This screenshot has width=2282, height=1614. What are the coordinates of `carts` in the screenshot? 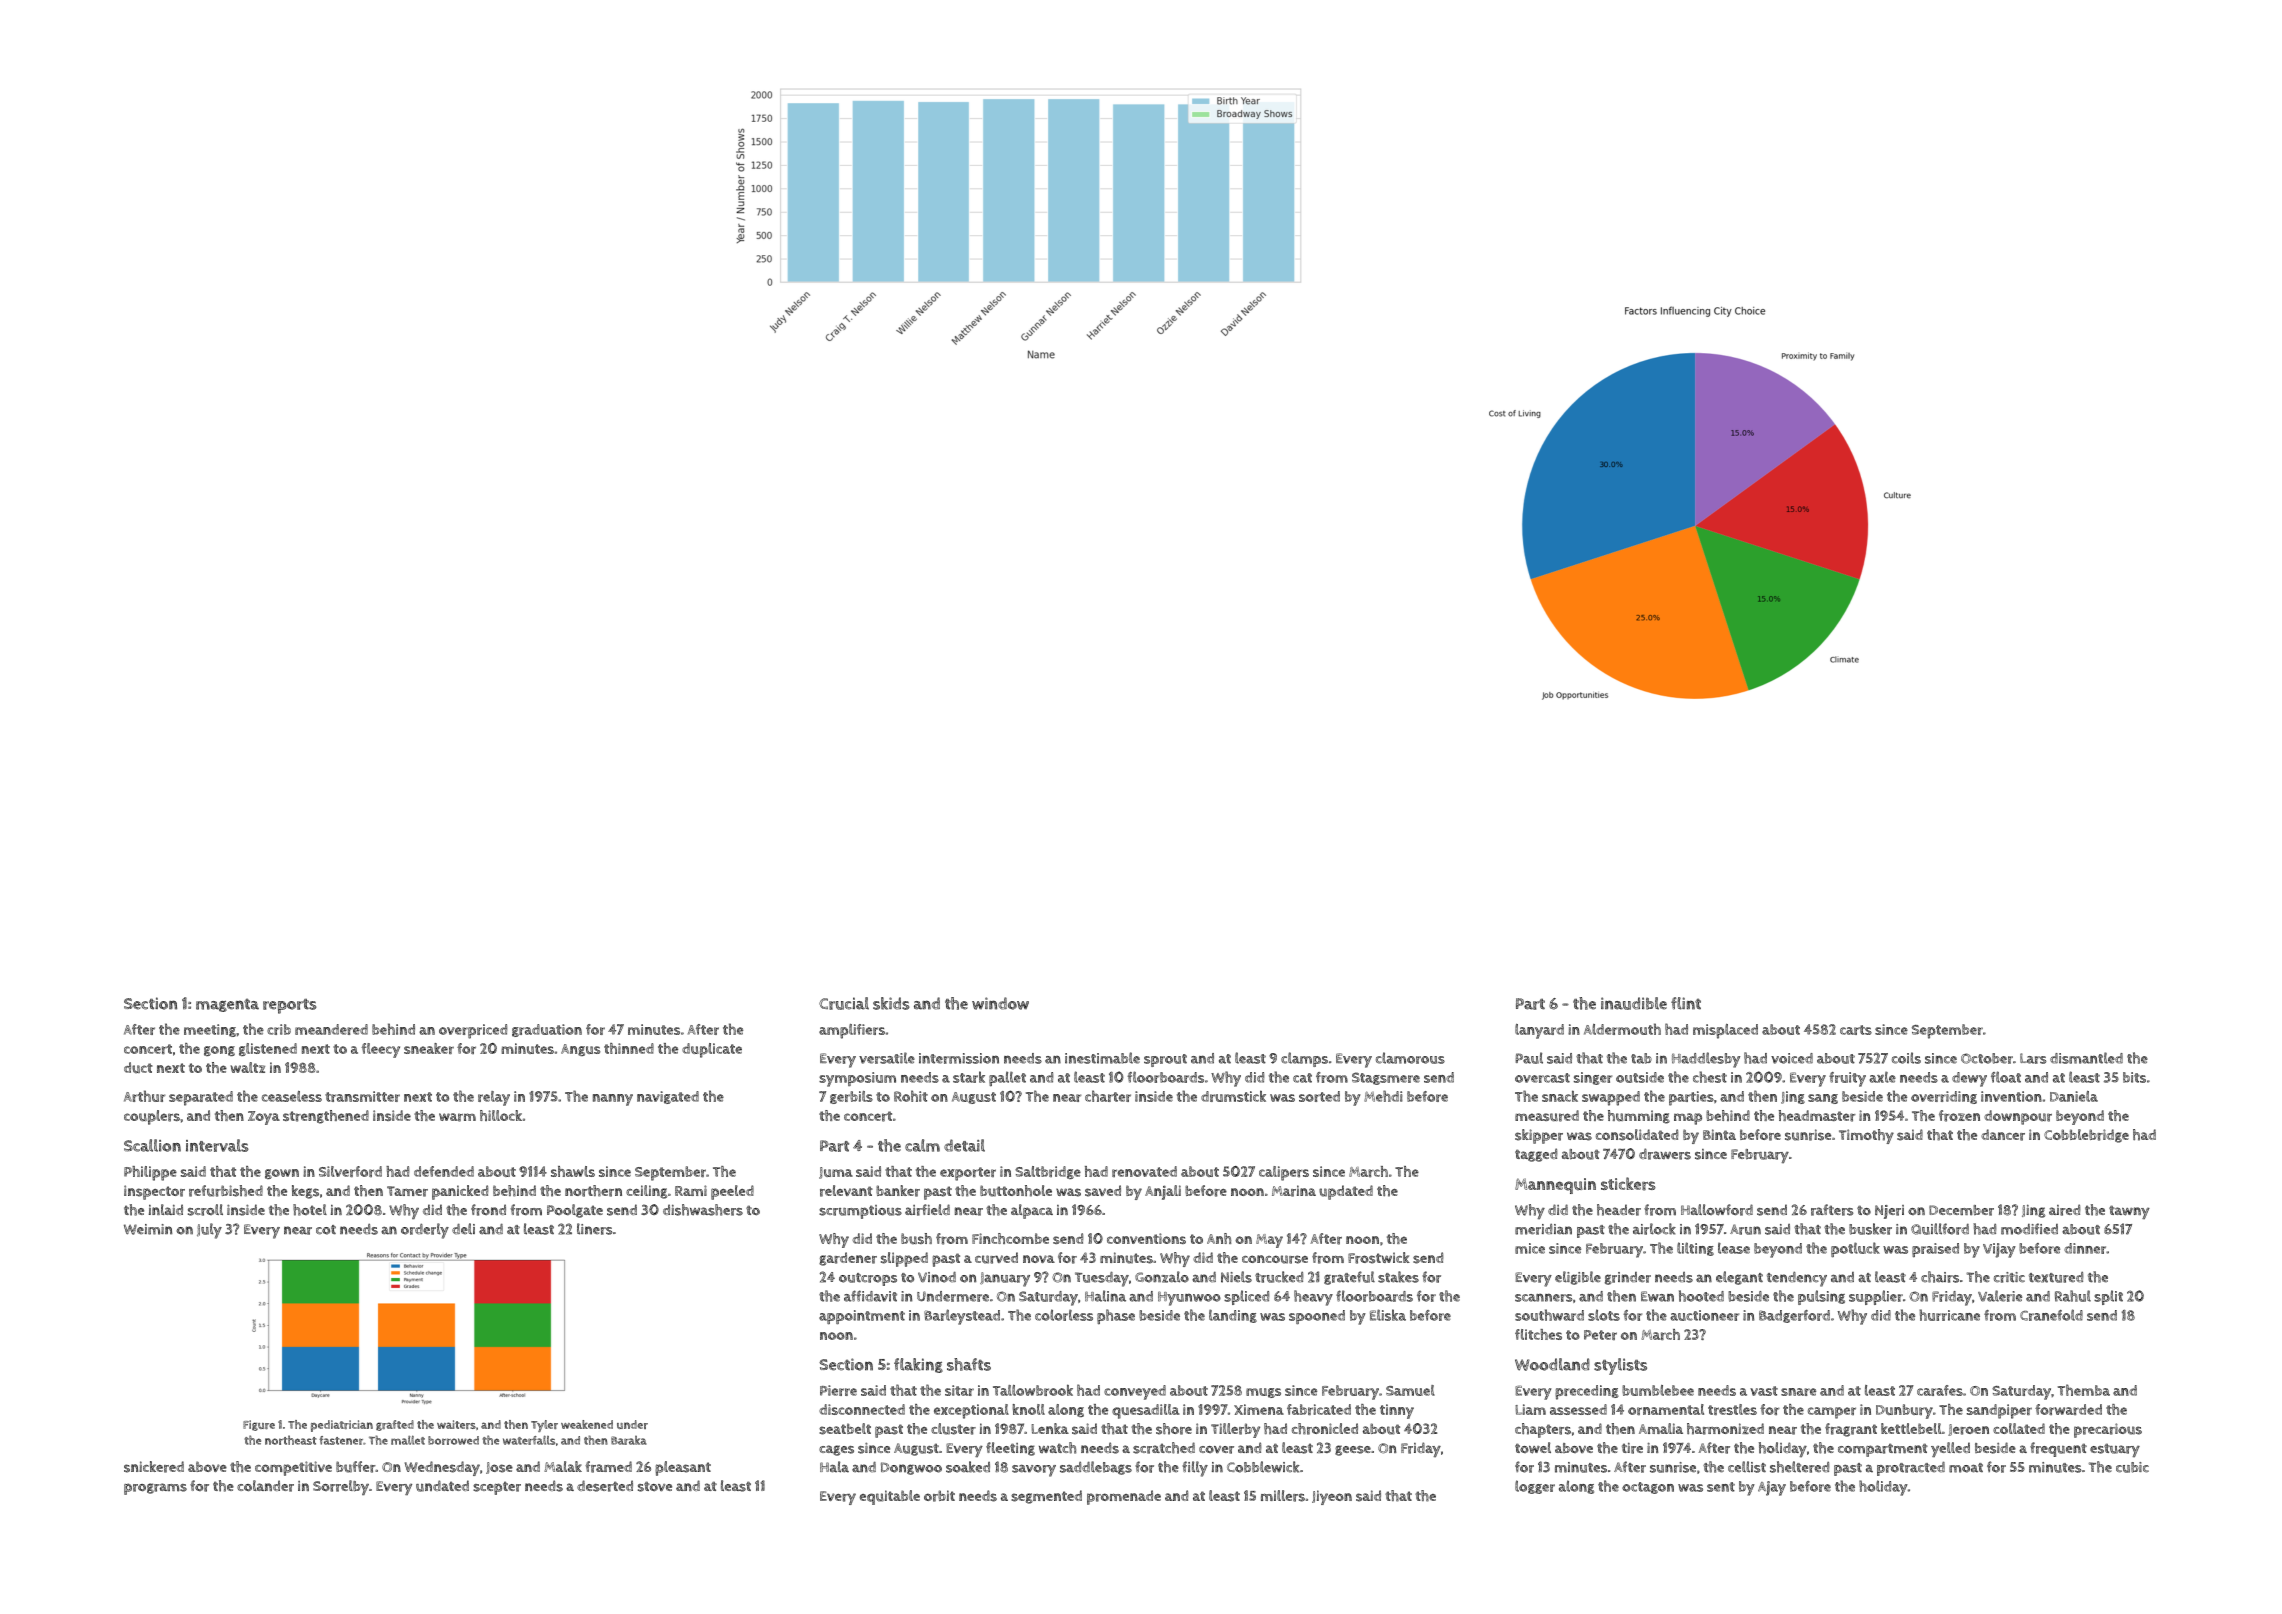 It's located at (1856, 1030).
